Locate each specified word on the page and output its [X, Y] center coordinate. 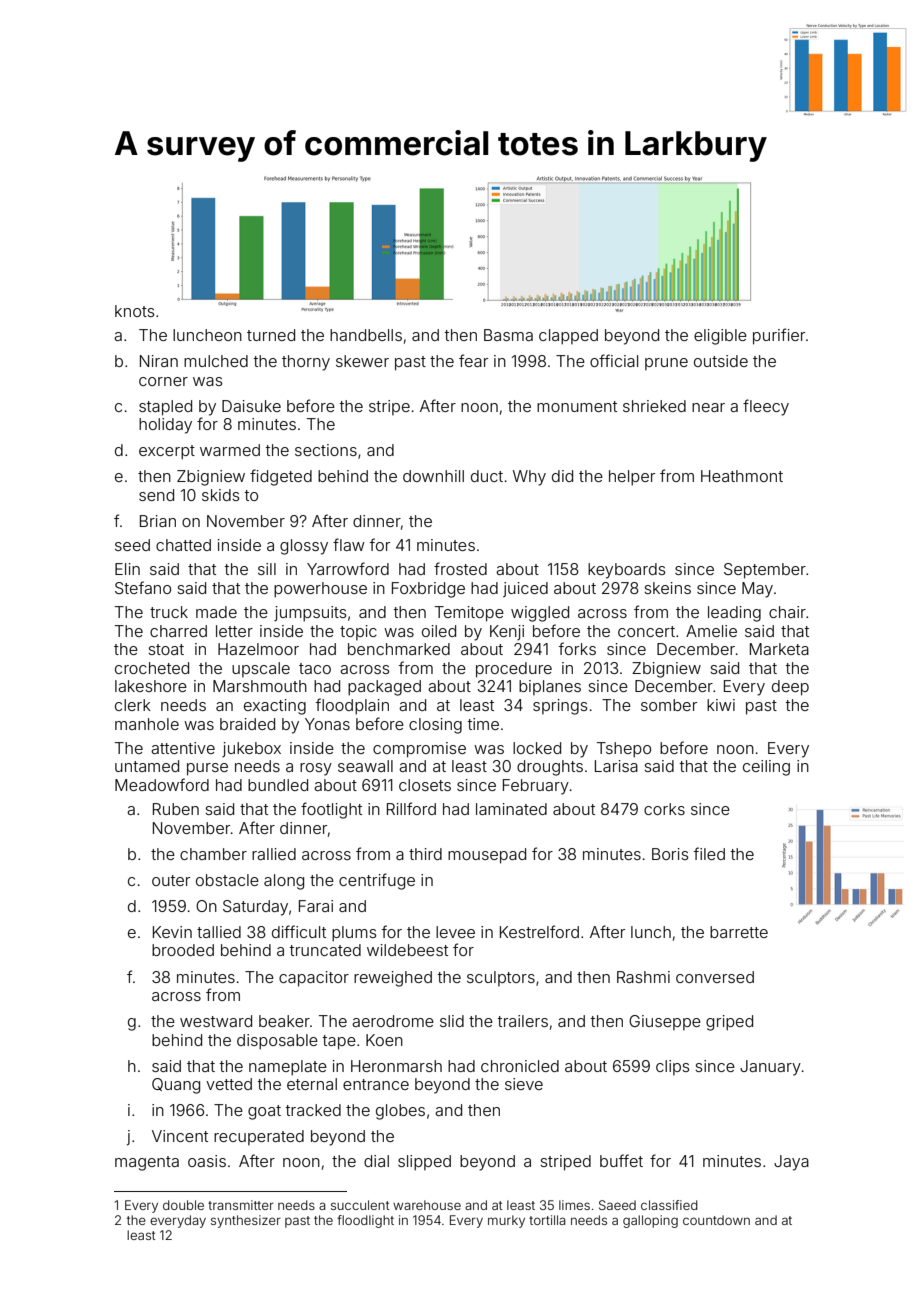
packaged [384, 688]
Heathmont [742, 476]
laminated [511, 809]
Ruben [176, 809]
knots [135, 311]
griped [729, 1023]
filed [709, 853]
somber [669, 705]
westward [216, 1021]
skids [221, 495]
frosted [460, 568]
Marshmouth [260, 686]
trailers [522, 1021]
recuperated [259, 1137]
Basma [508, 335]
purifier [779, 336]
